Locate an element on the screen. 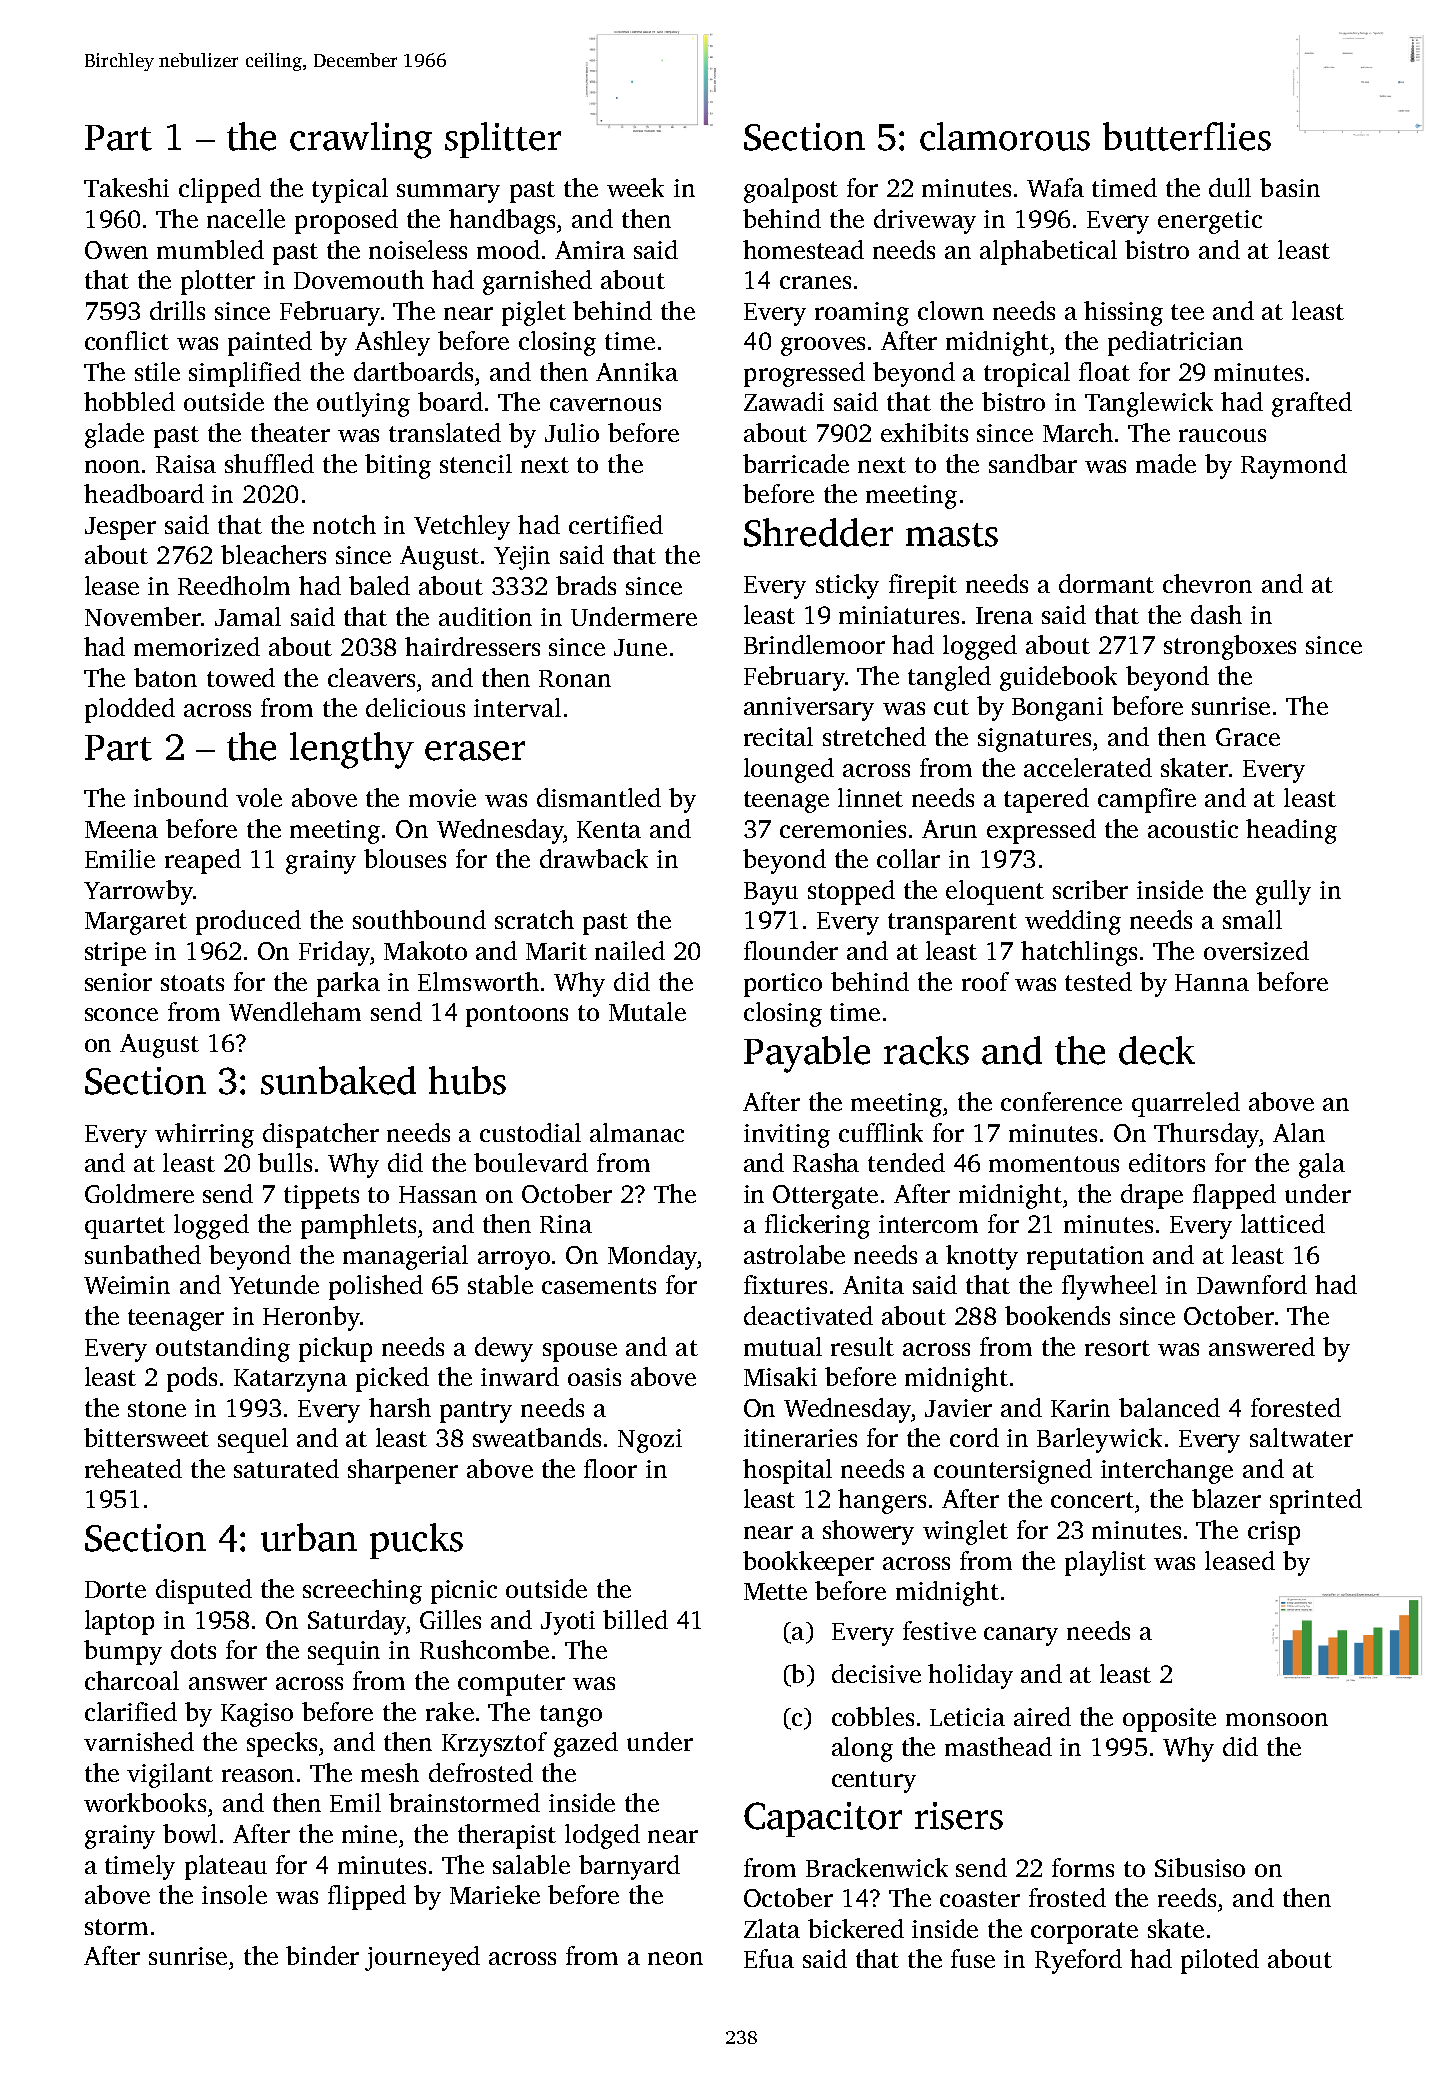 The width and height of the screenshot is (1450, 2100). binder is located at coordinates (322, 1955).
